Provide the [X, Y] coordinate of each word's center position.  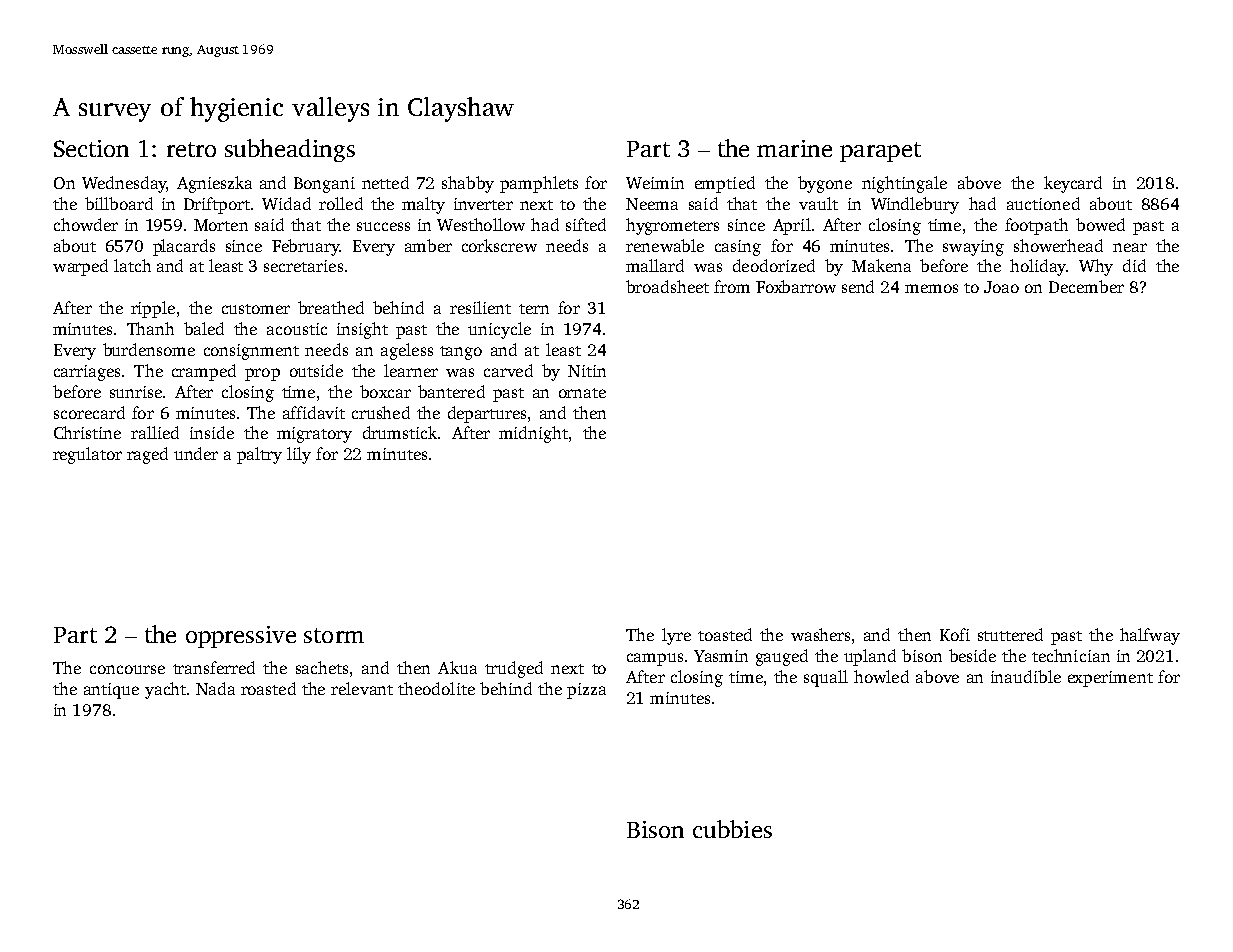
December [1086, 286]
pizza [586, 691]
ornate [582, 393]
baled [204, 328]
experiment [1110, 679]
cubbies [732, 829]
